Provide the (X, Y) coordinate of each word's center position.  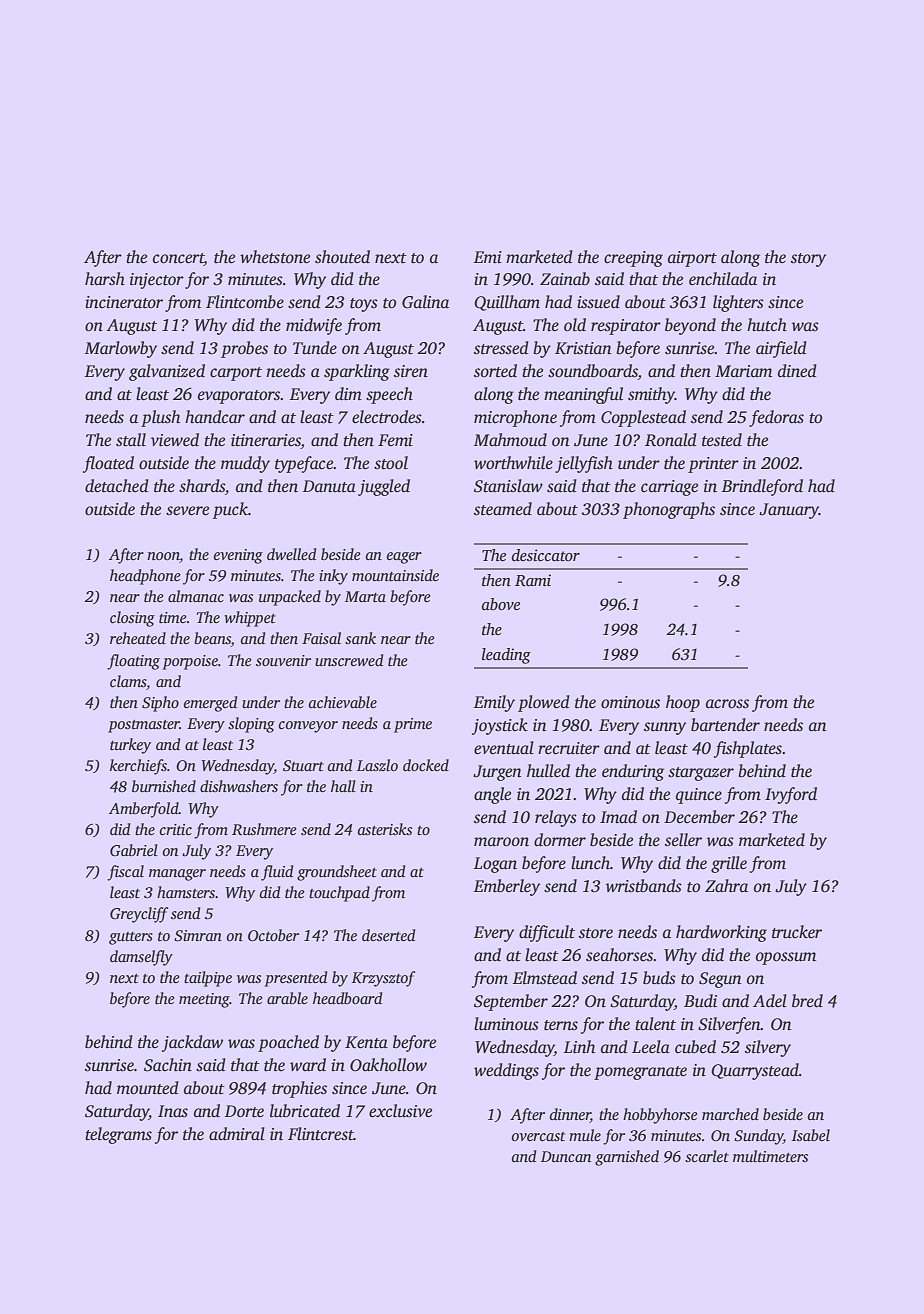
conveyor (308, 727)
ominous (630, 702)
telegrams (118, 1135)
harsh (105, 279)
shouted (342, 257)
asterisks (385, 829)
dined (797, 371)
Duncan (566, 1156)
